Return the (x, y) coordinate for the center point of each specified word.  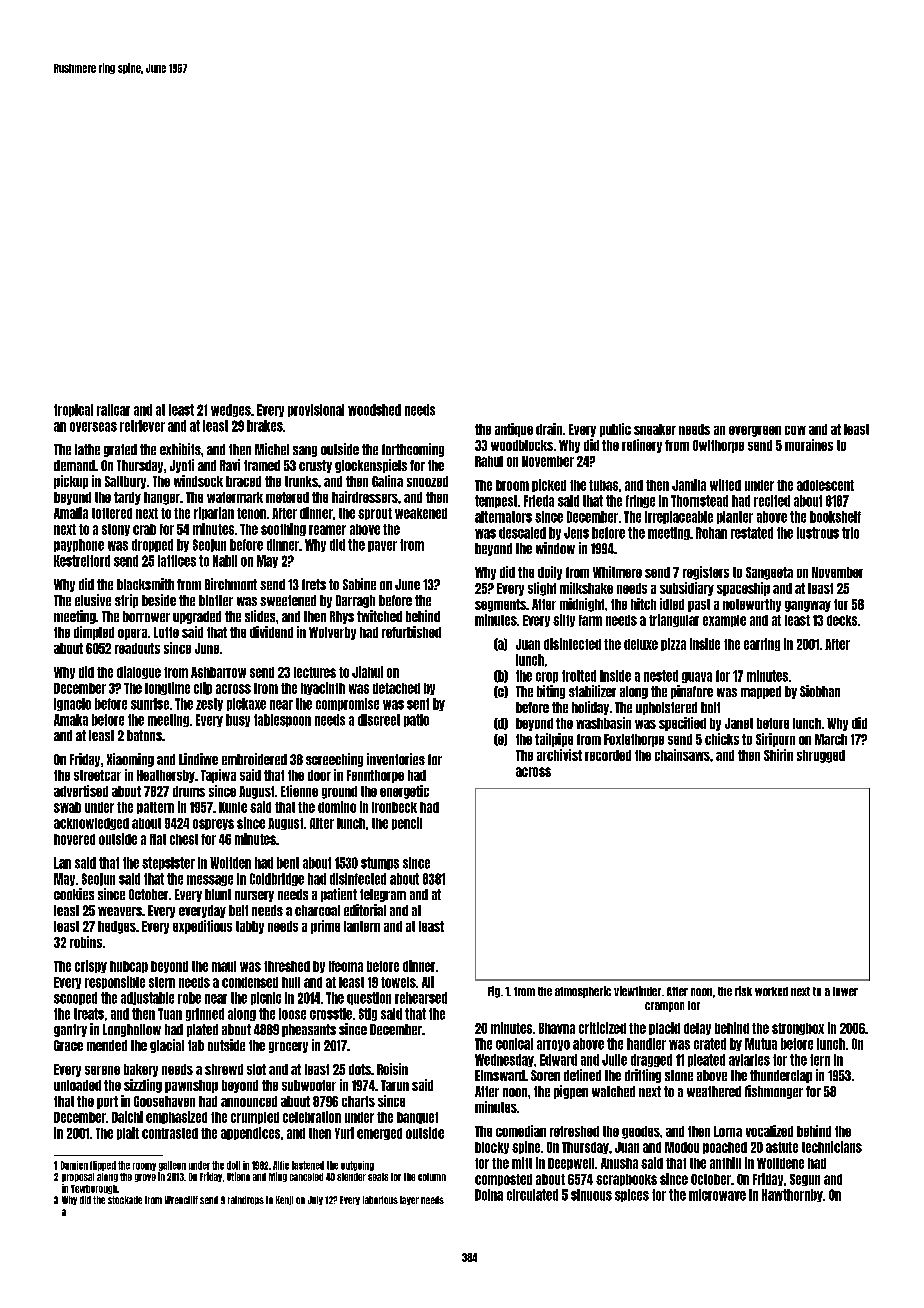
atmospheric (583, 992)
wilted (725, 485)
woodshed (374, 410)
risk (743, 991)
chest (184, 839)
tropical (73, 410)
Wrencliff (181, 1200)
